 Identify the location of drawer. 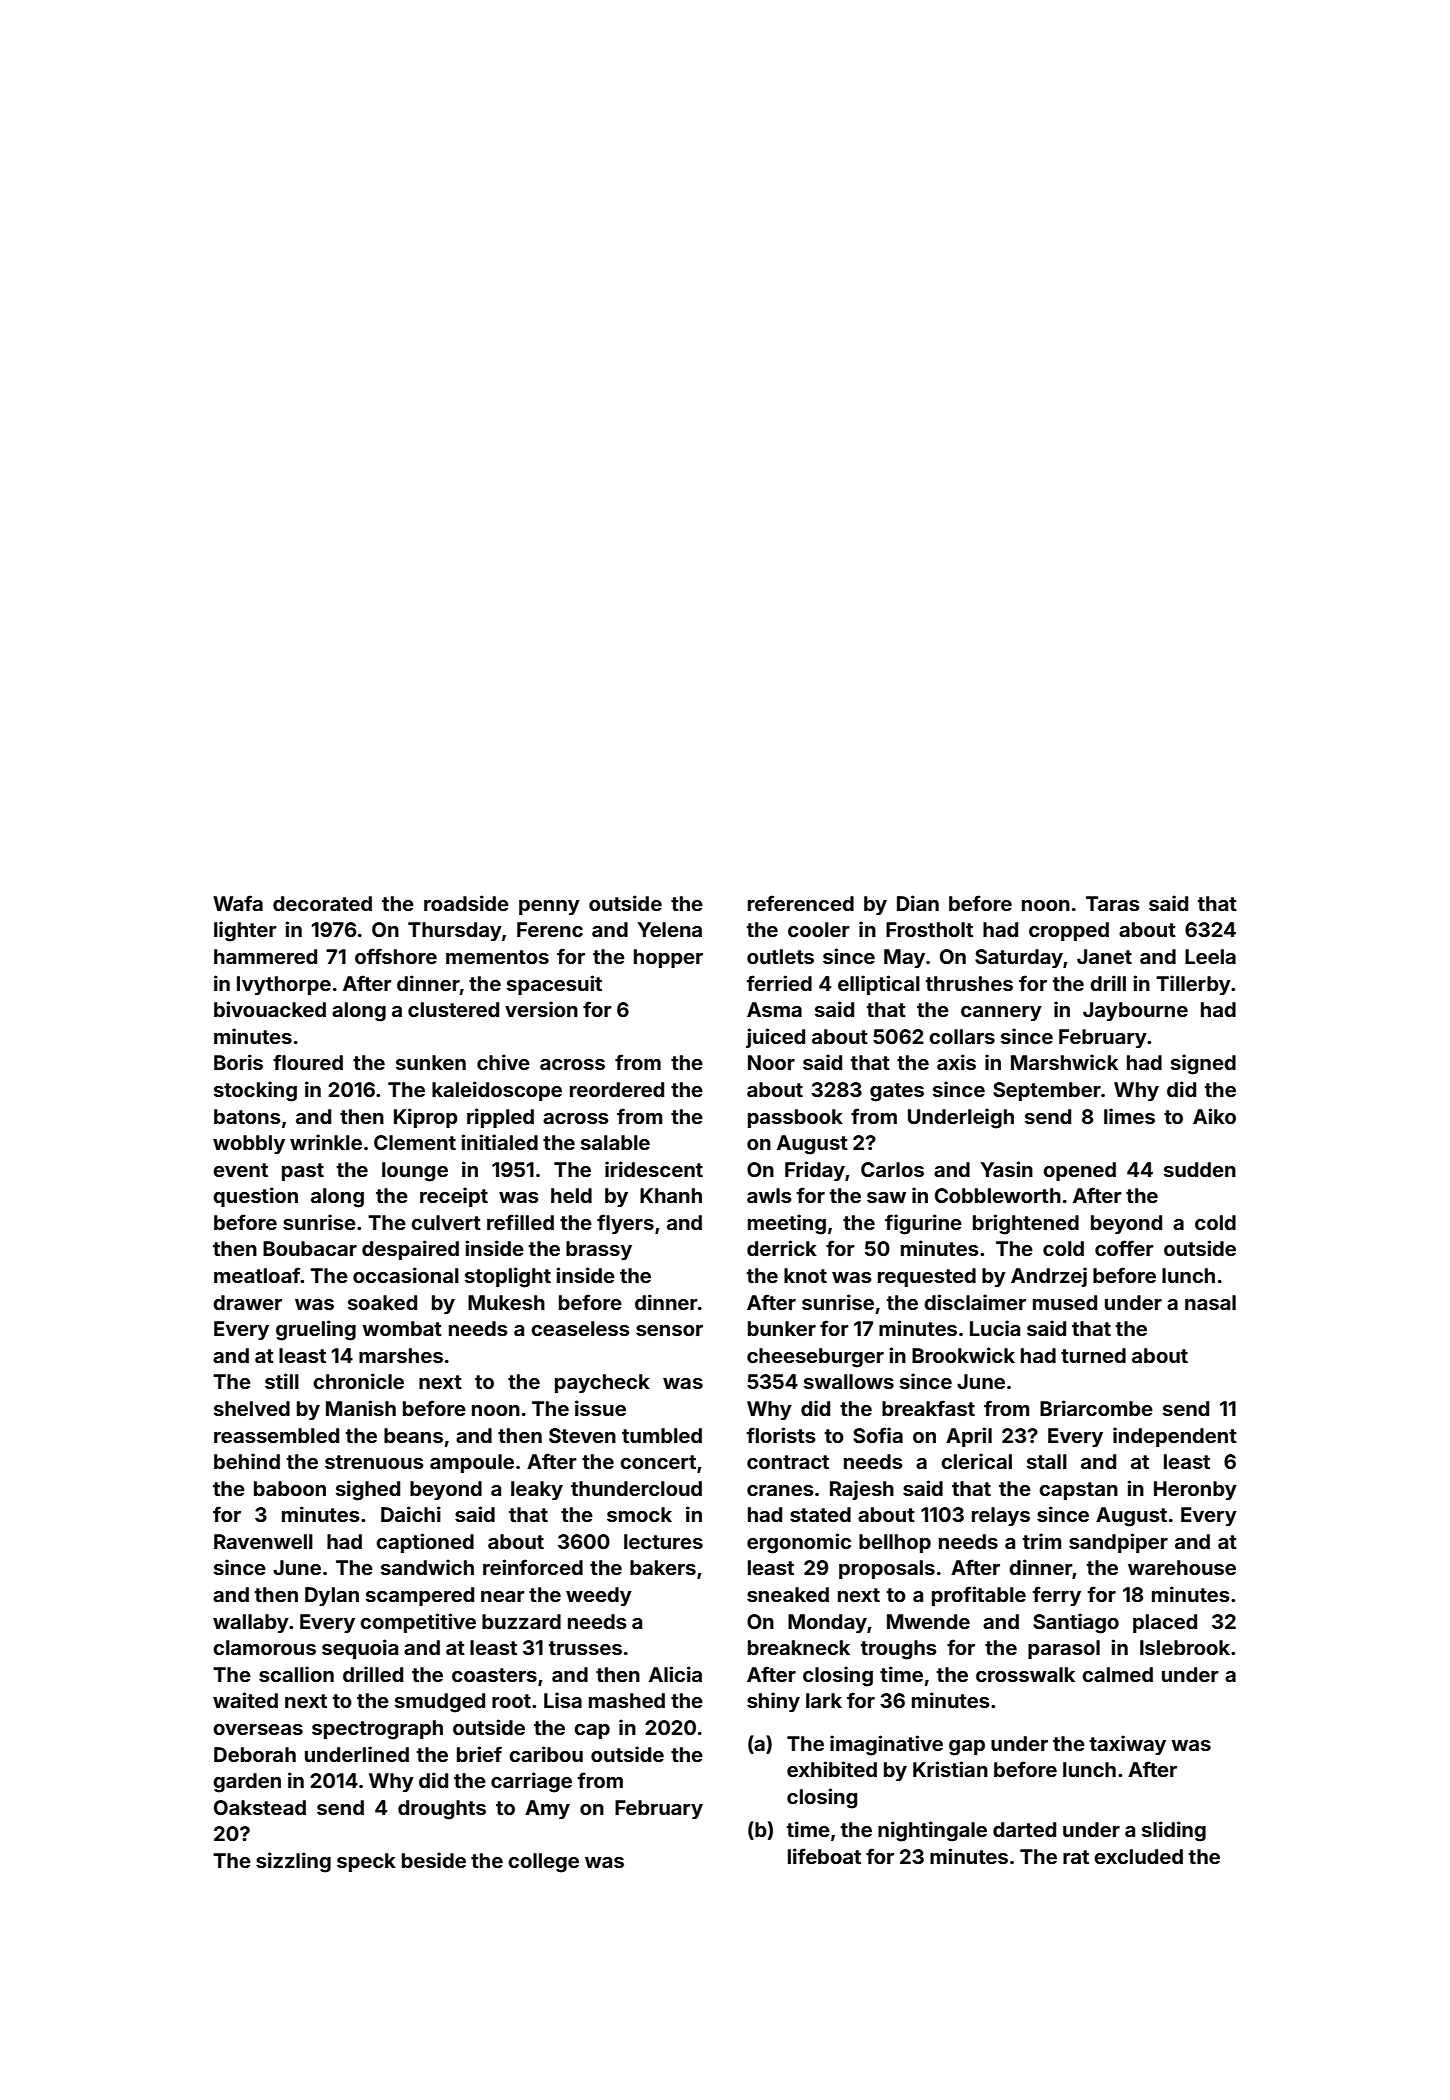
(247, 1302).
